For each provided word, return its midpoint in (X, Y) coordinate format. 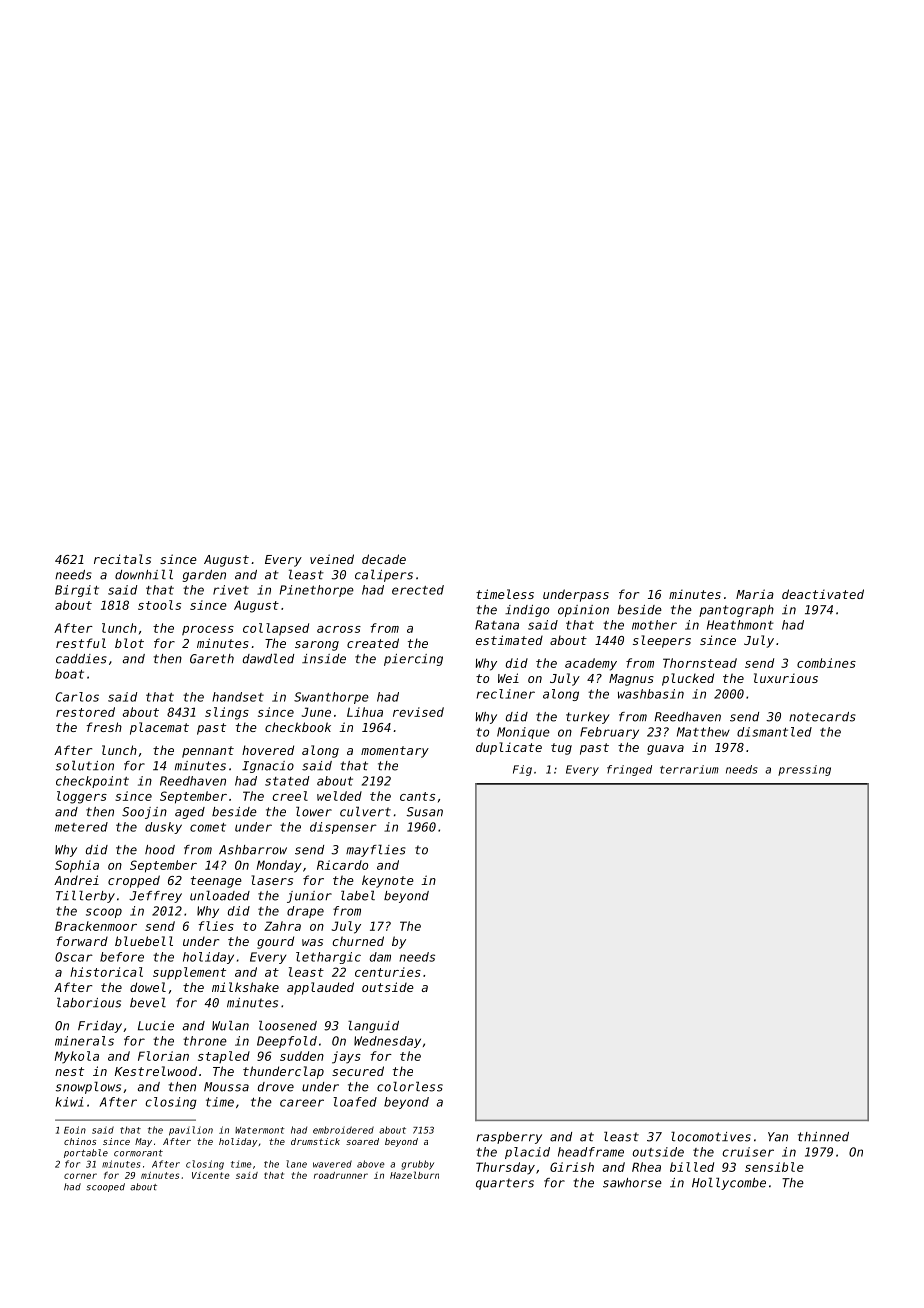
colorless (410, 1086)
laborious (89, 1002)
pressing (804, 770)
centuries (388, 972)
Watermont (260, 1130)
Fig (522, 770)
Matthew (703, 732)
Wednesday (387, 1042)
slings (227, 713)
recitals (122, 559)
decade (384, 559)
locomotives (711, 1136)
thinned (823, 1137)
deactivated (823, 594)
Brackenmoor (96, 926)
